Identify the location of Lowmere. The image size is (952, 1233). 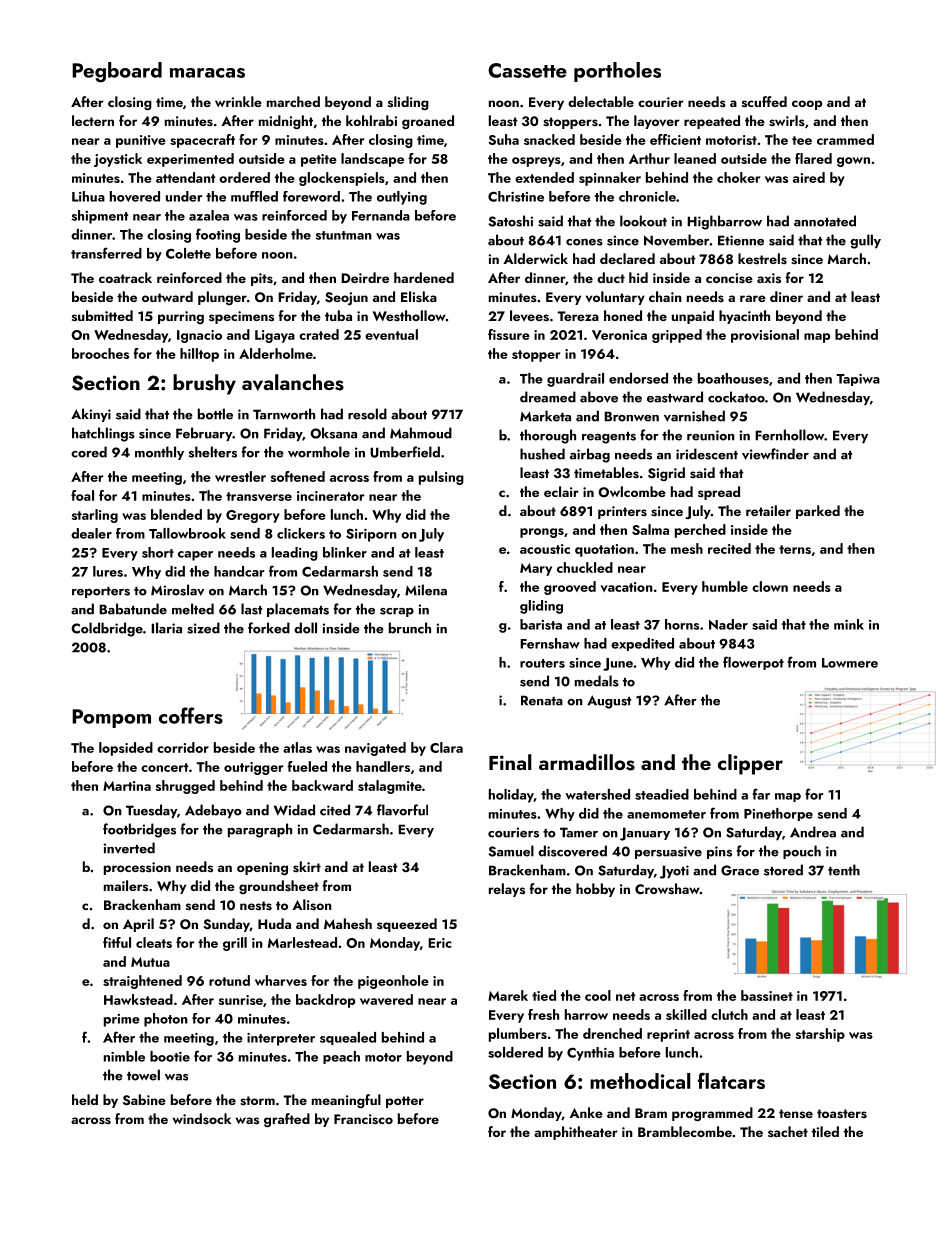
(850, 663).
